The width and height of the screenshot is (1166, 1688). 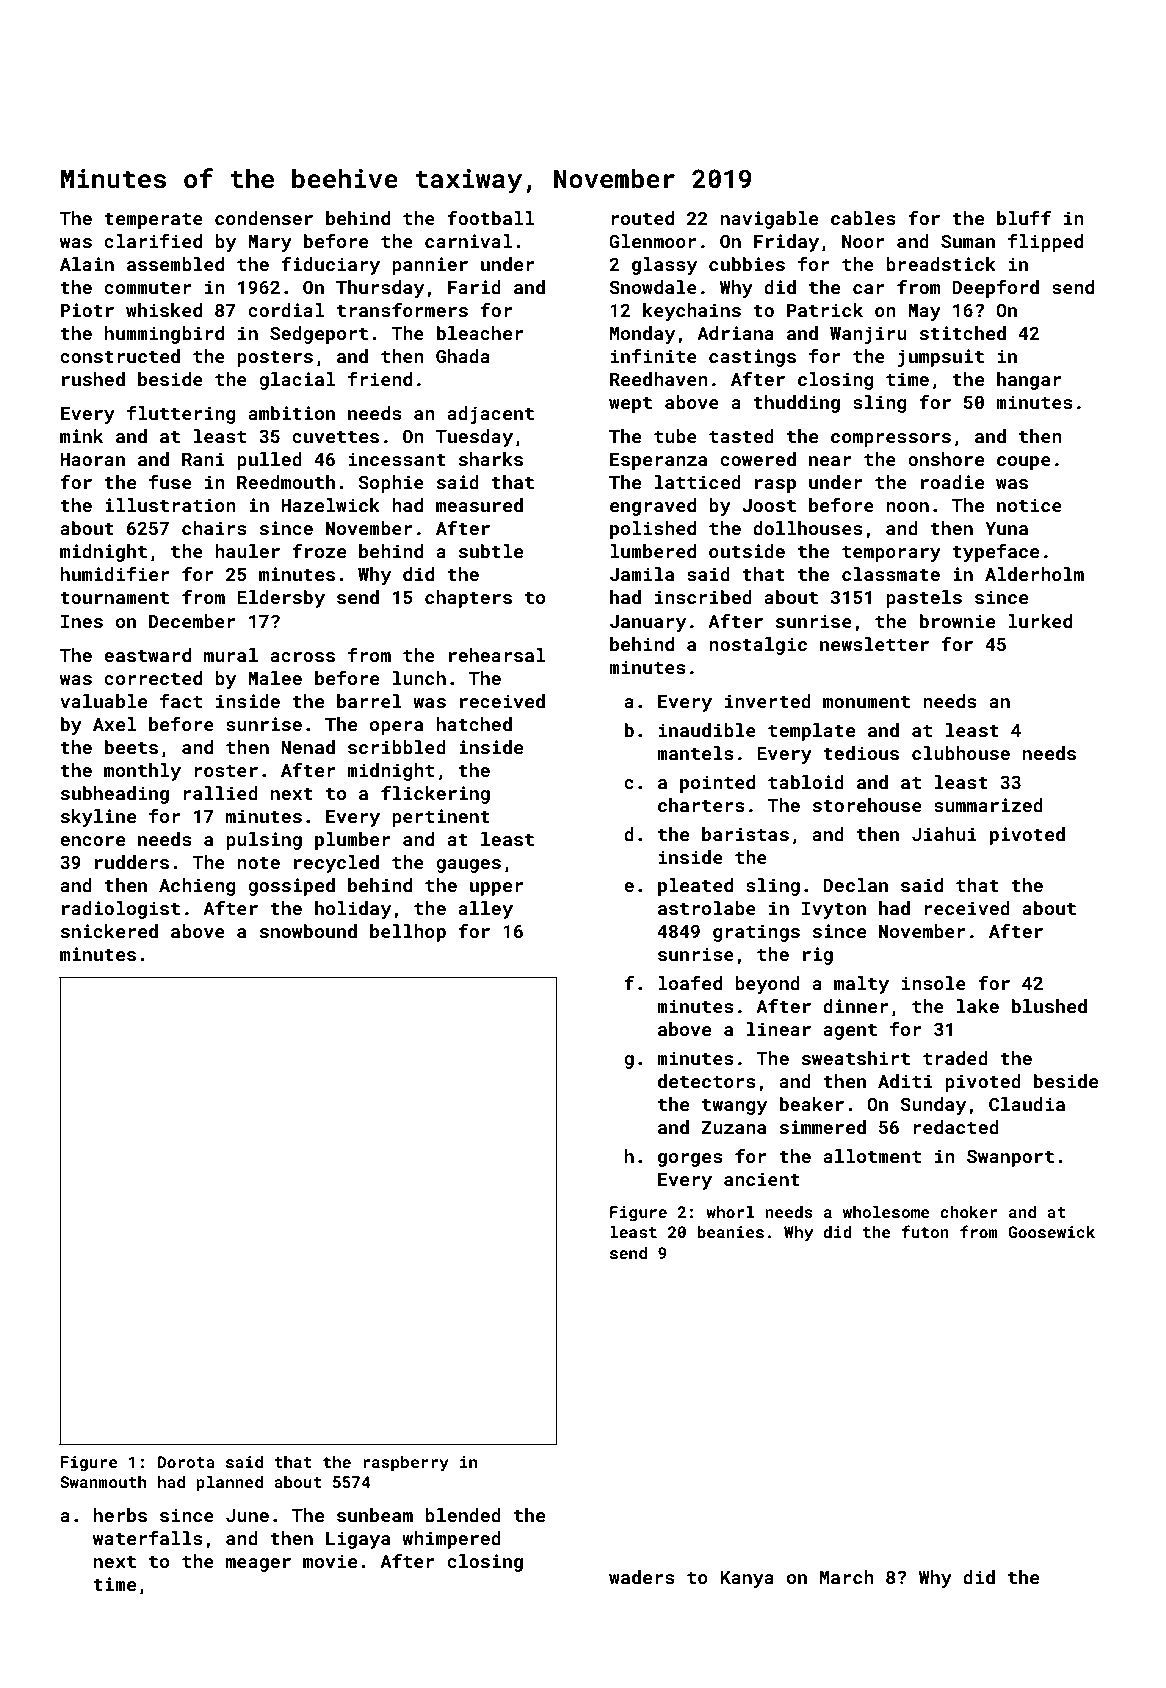 I want to click on hatched, so click(x=474, y=724).
